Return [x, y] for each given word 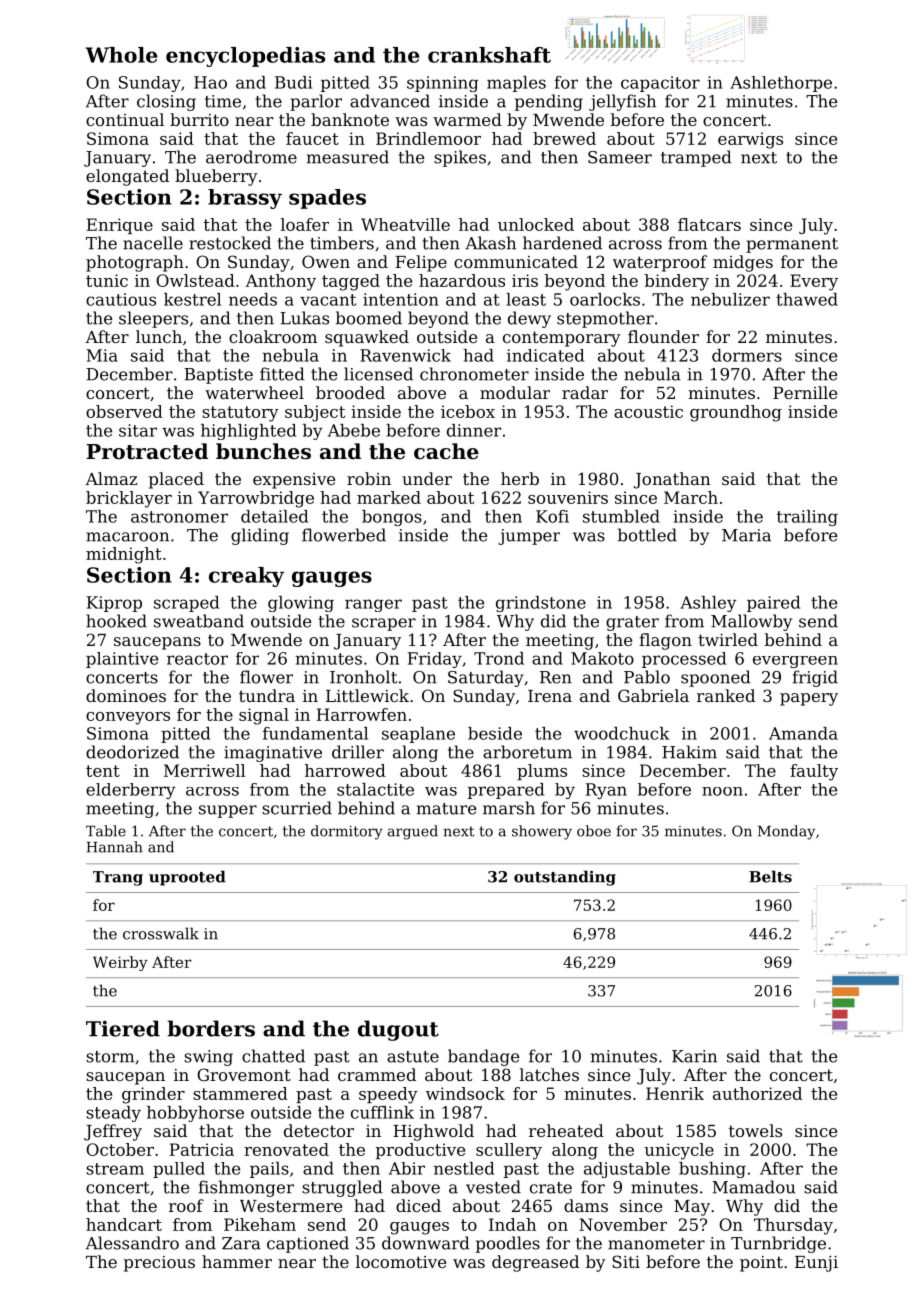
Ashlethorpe [781, 84]
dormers [747, 355]
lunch [159, 336]
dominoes [126, 695]
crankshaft [489, 55]
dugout [398, 1030]
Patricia [202, 1149]
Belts [770, 876]
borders [211, 1028]
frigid [815, 678]
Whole [121, 55]
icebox [468, 411]
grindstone [541, 604]
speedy [388, 1095]
